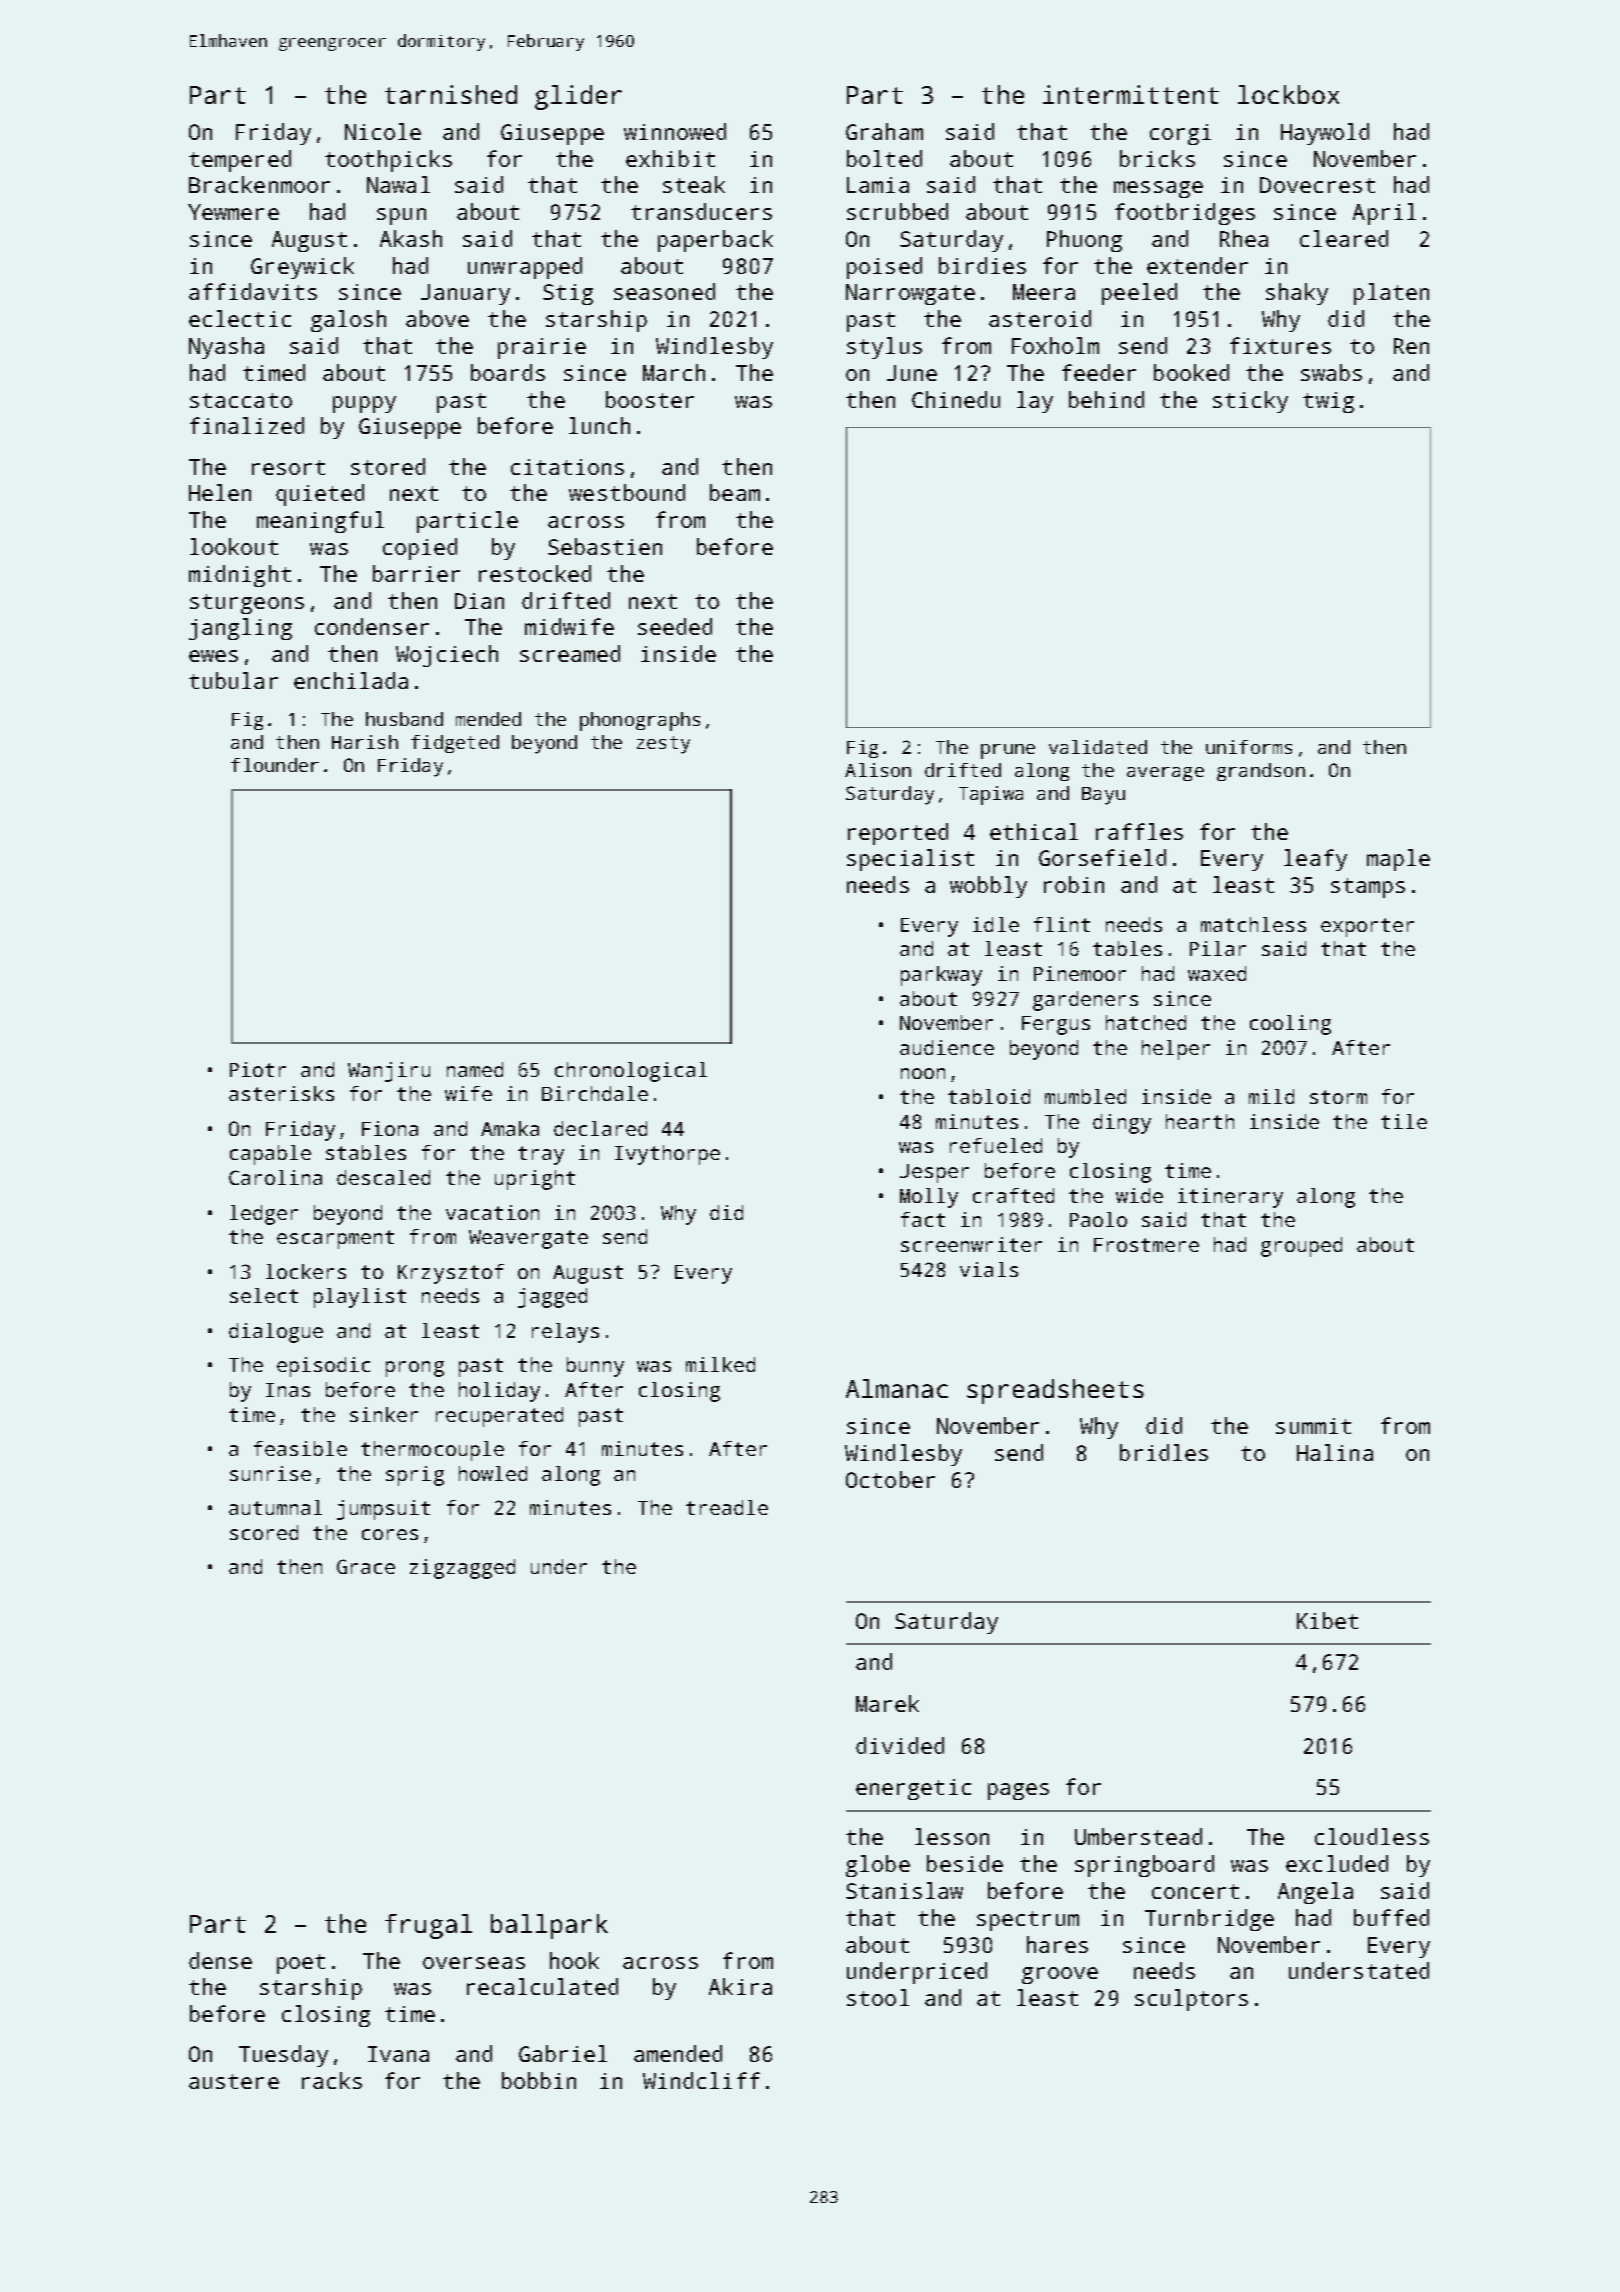 The height and width of the screenshot is (2292, 1620). What do you see at coordinates (270, 1473) in the screenshot?
I see `sunrise` at bounding box center [270, 1473].
